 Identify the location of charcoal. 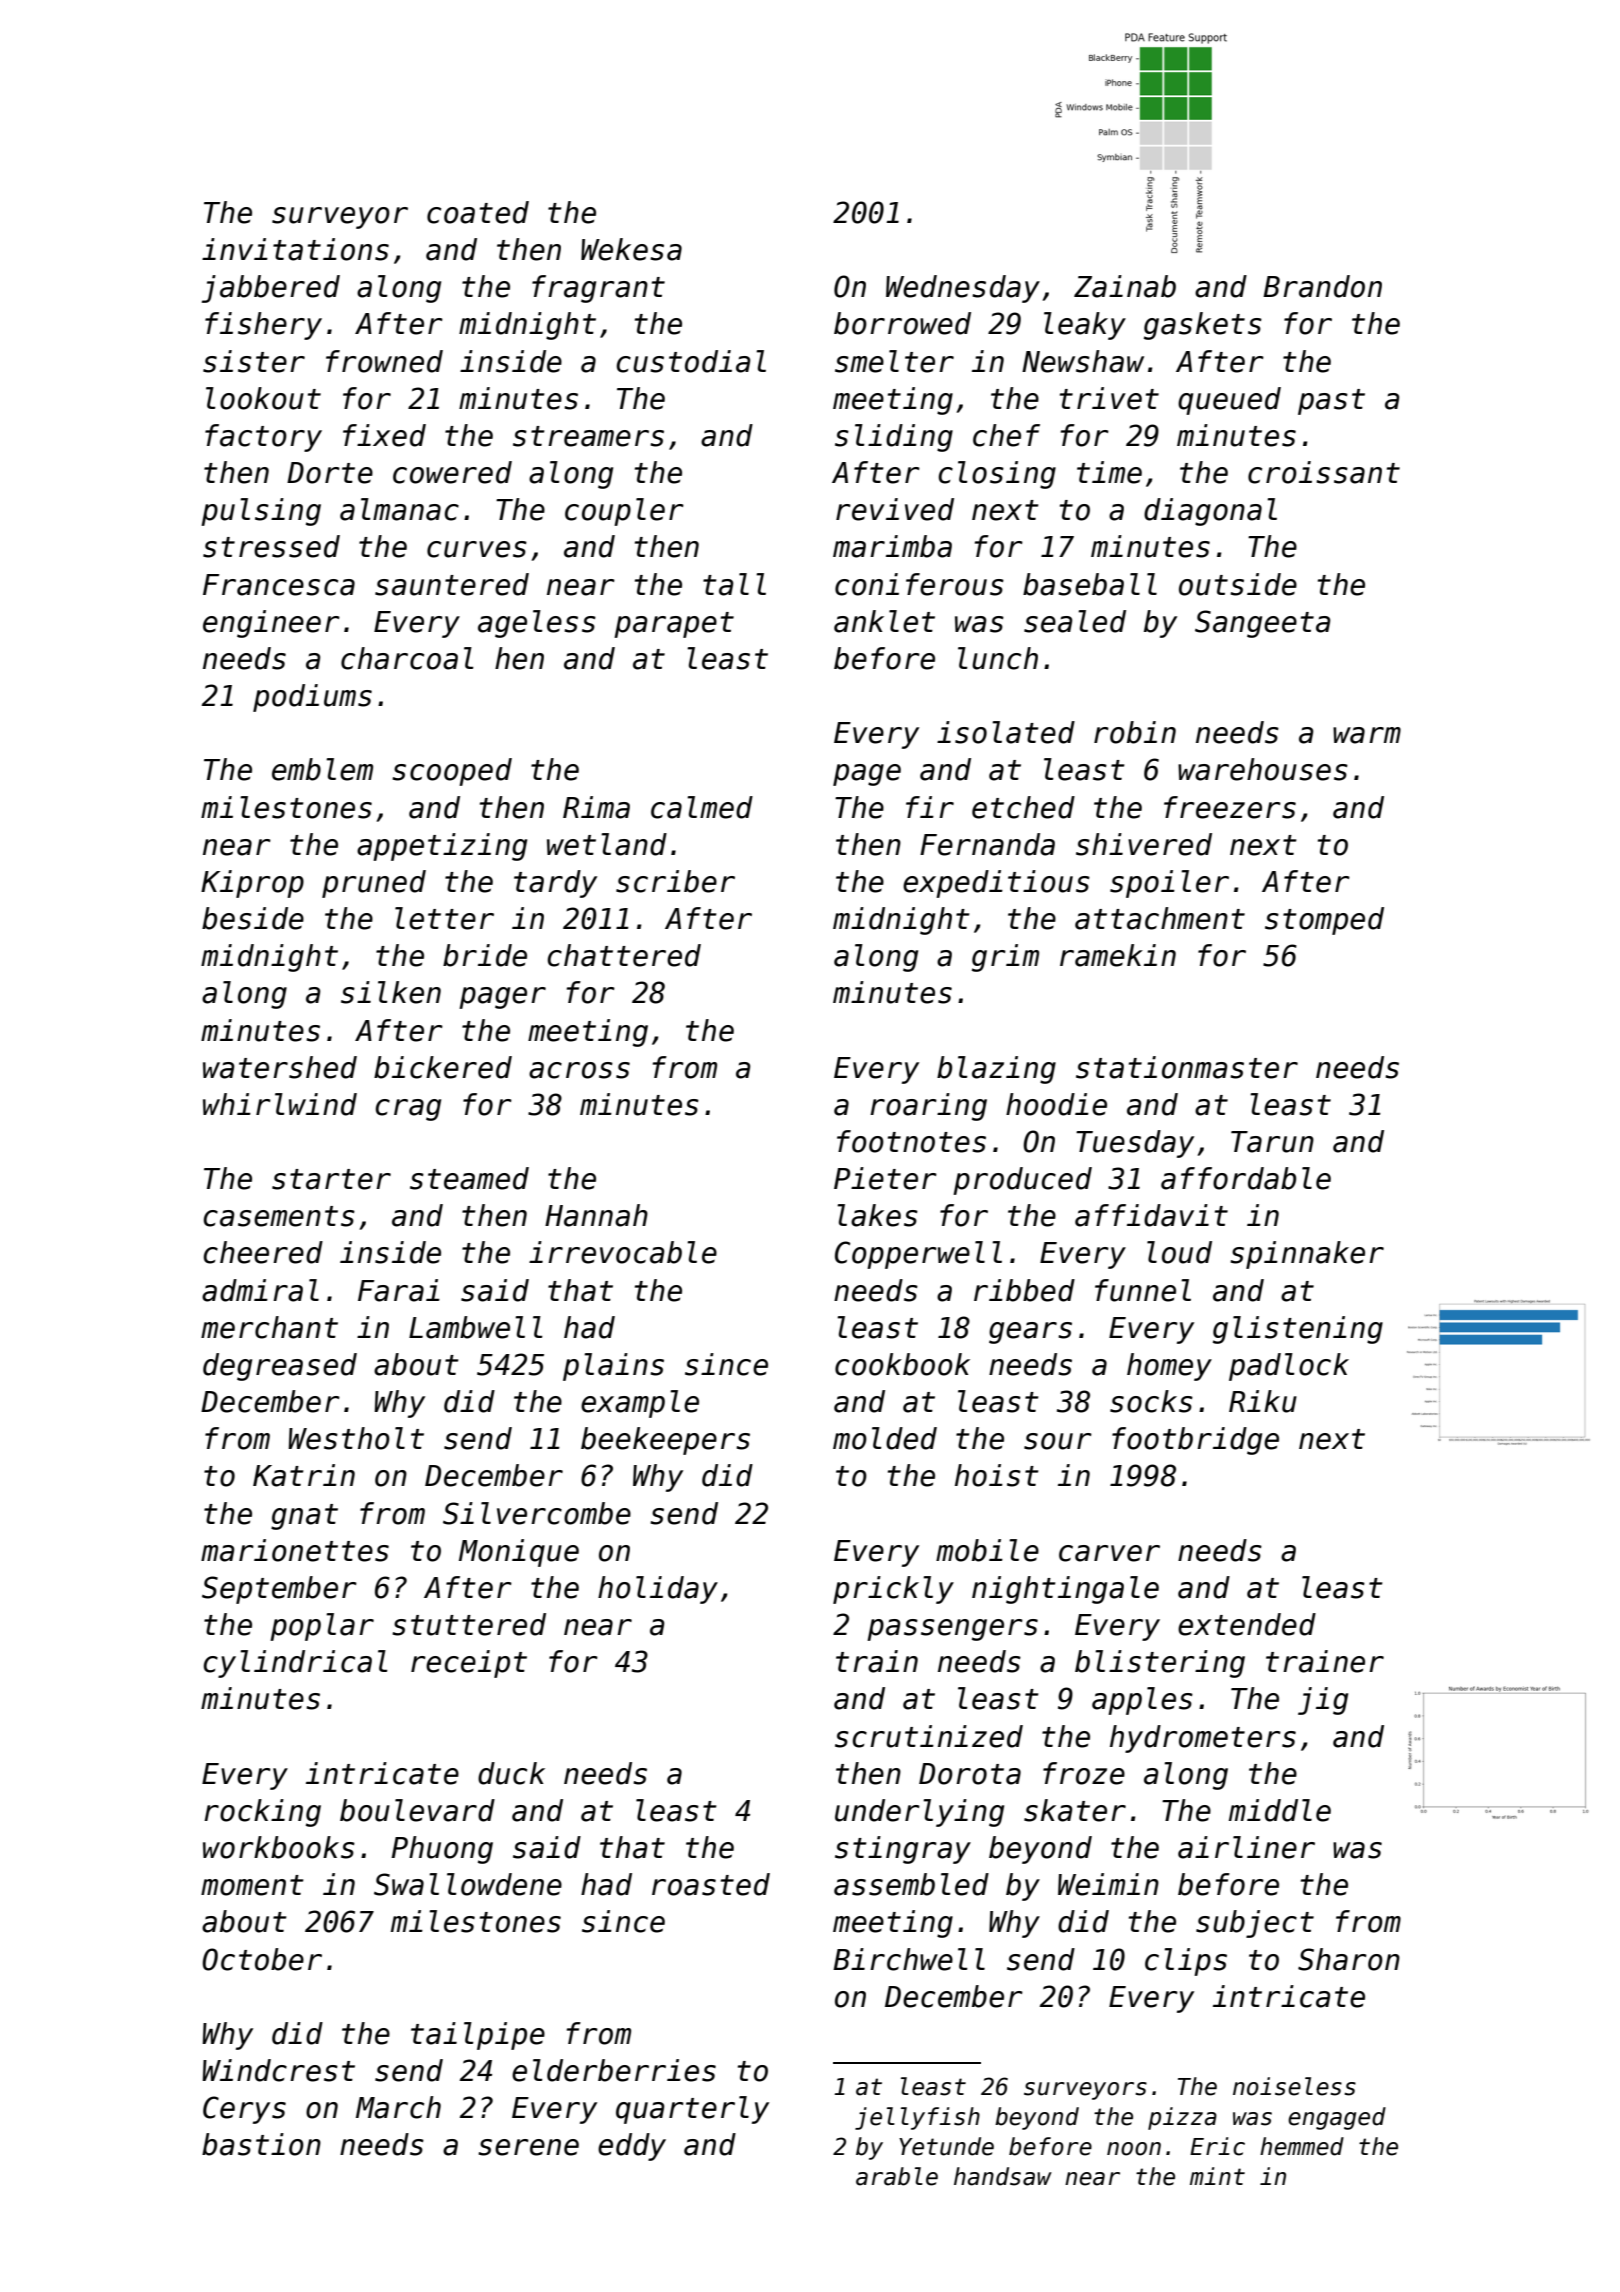
(407, 658).
